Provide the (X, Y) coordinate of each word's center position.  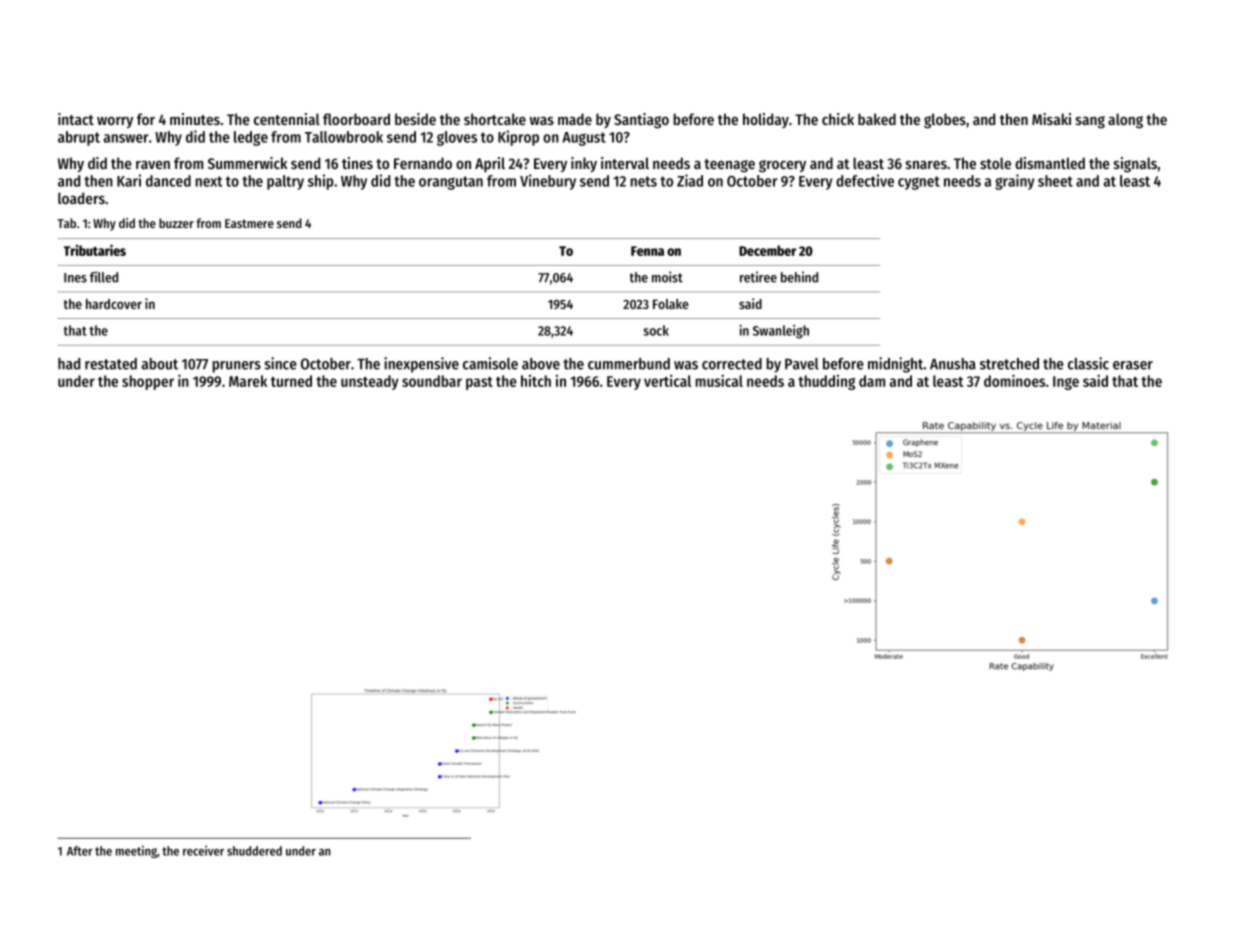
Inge (1066, 383)
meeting (136, 852)
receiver (203, 851)
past (479, 383)
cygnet (919, 183)
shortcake (495, 119)
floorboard (356, 119)
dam (872, 381)
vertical (667, 381)
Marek (248, 381)
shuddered (254, 851)
